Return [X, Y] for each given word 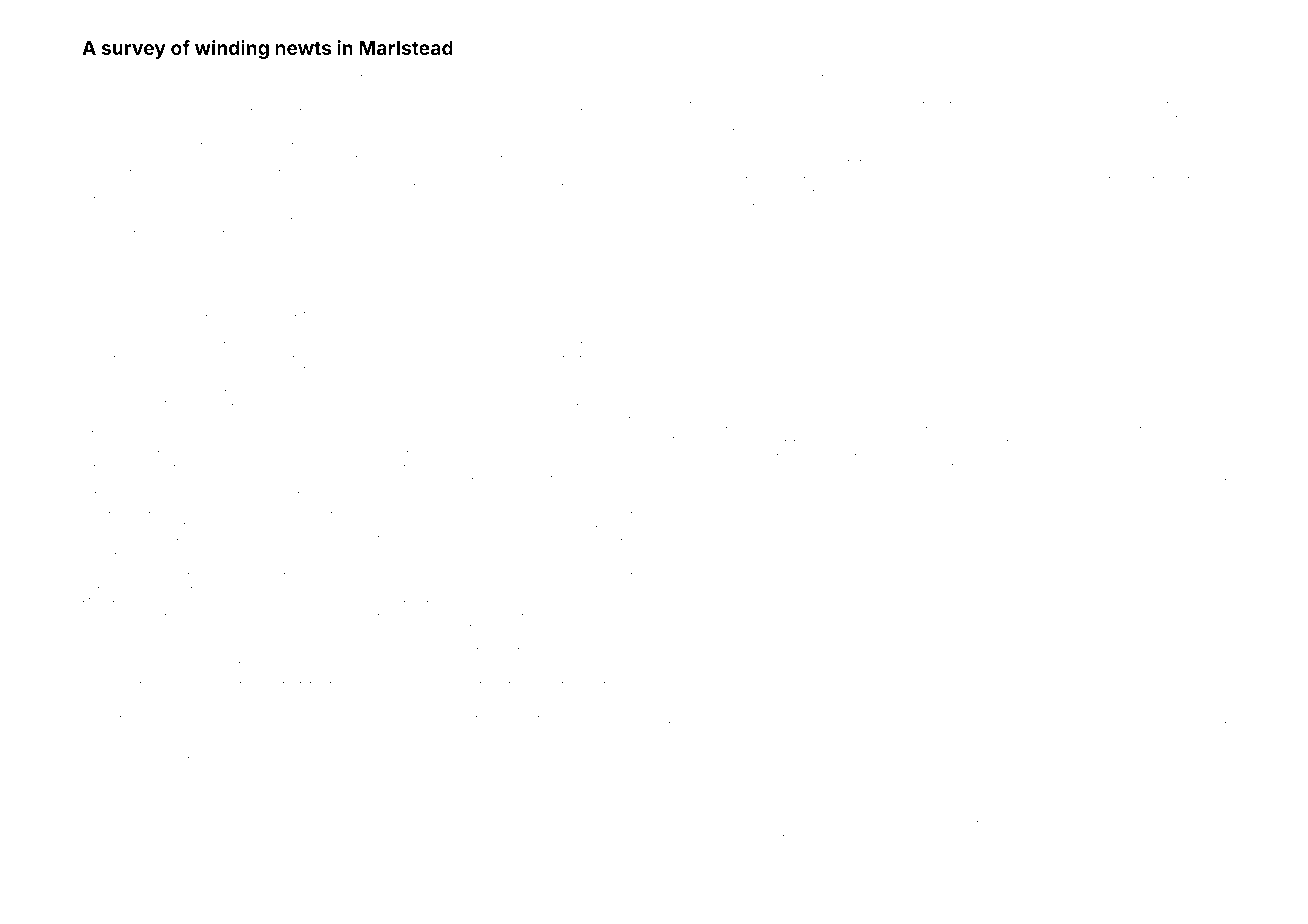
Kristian [99, 754]
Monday [617, 416]
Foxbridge [106, 402]
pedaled [215, 73]
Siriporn [1119, 189]
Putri [1173, 188]
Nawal [624, 107]
